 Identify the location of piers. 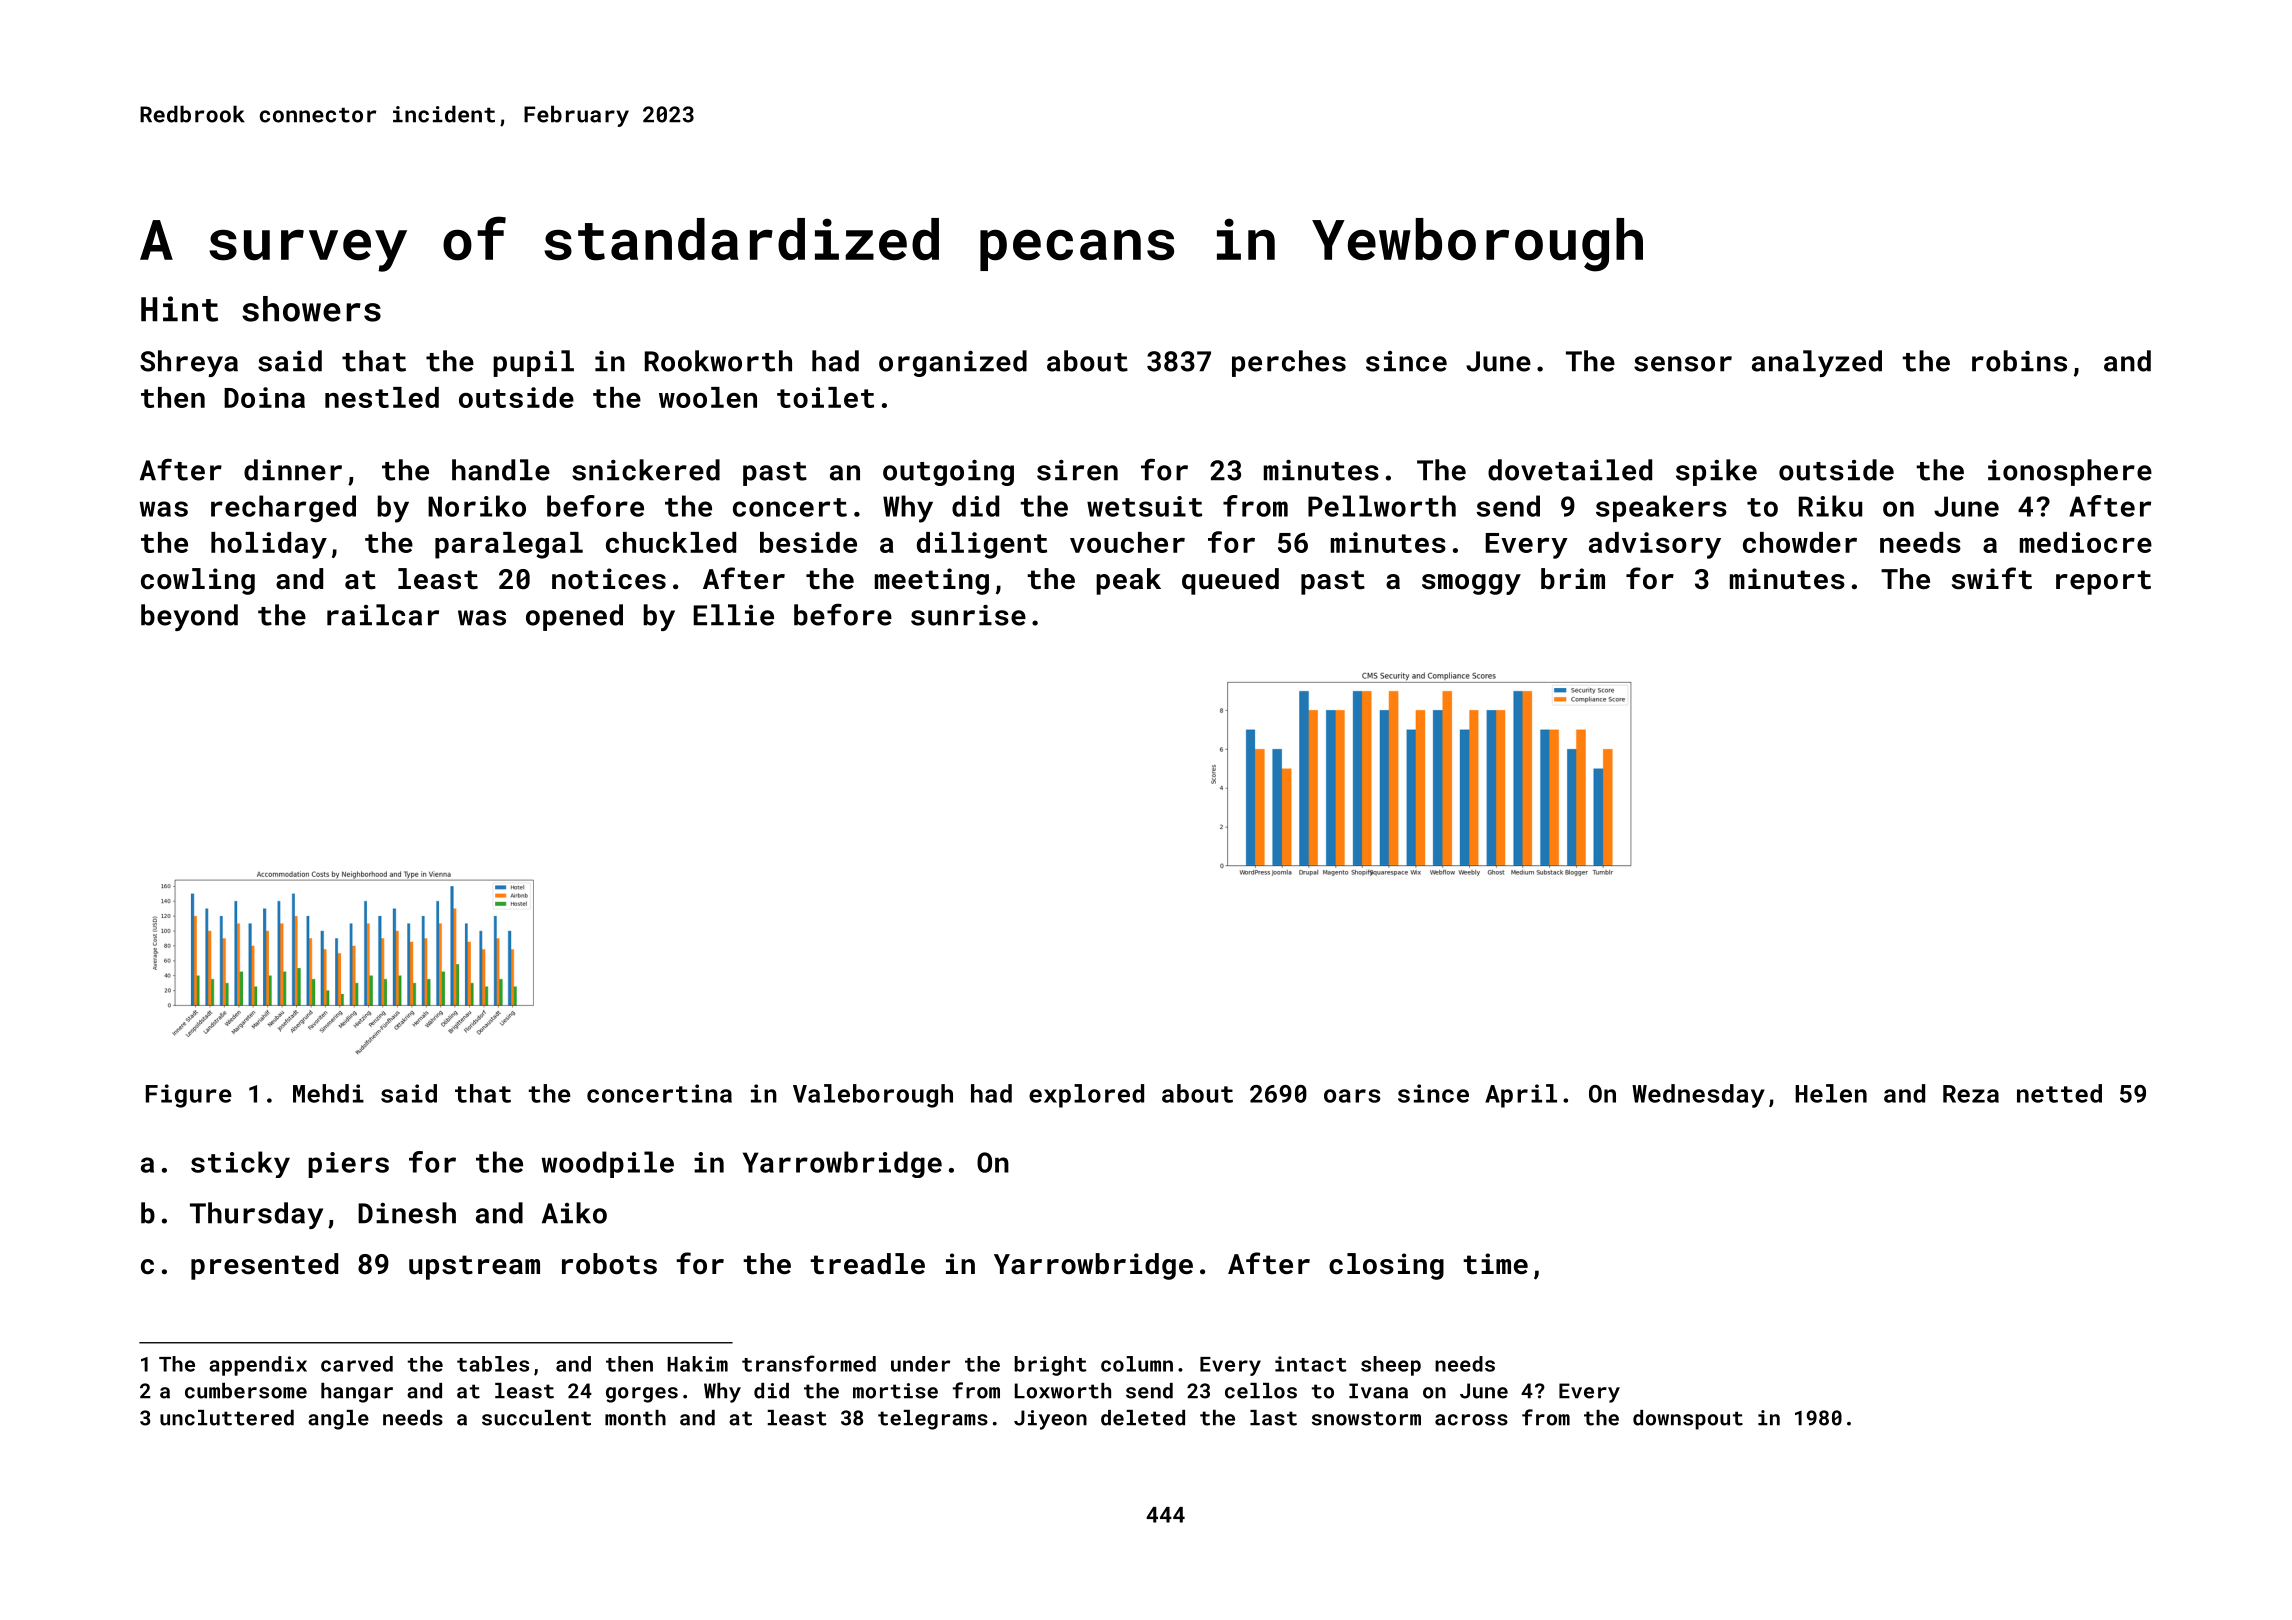
(348, 1165).
